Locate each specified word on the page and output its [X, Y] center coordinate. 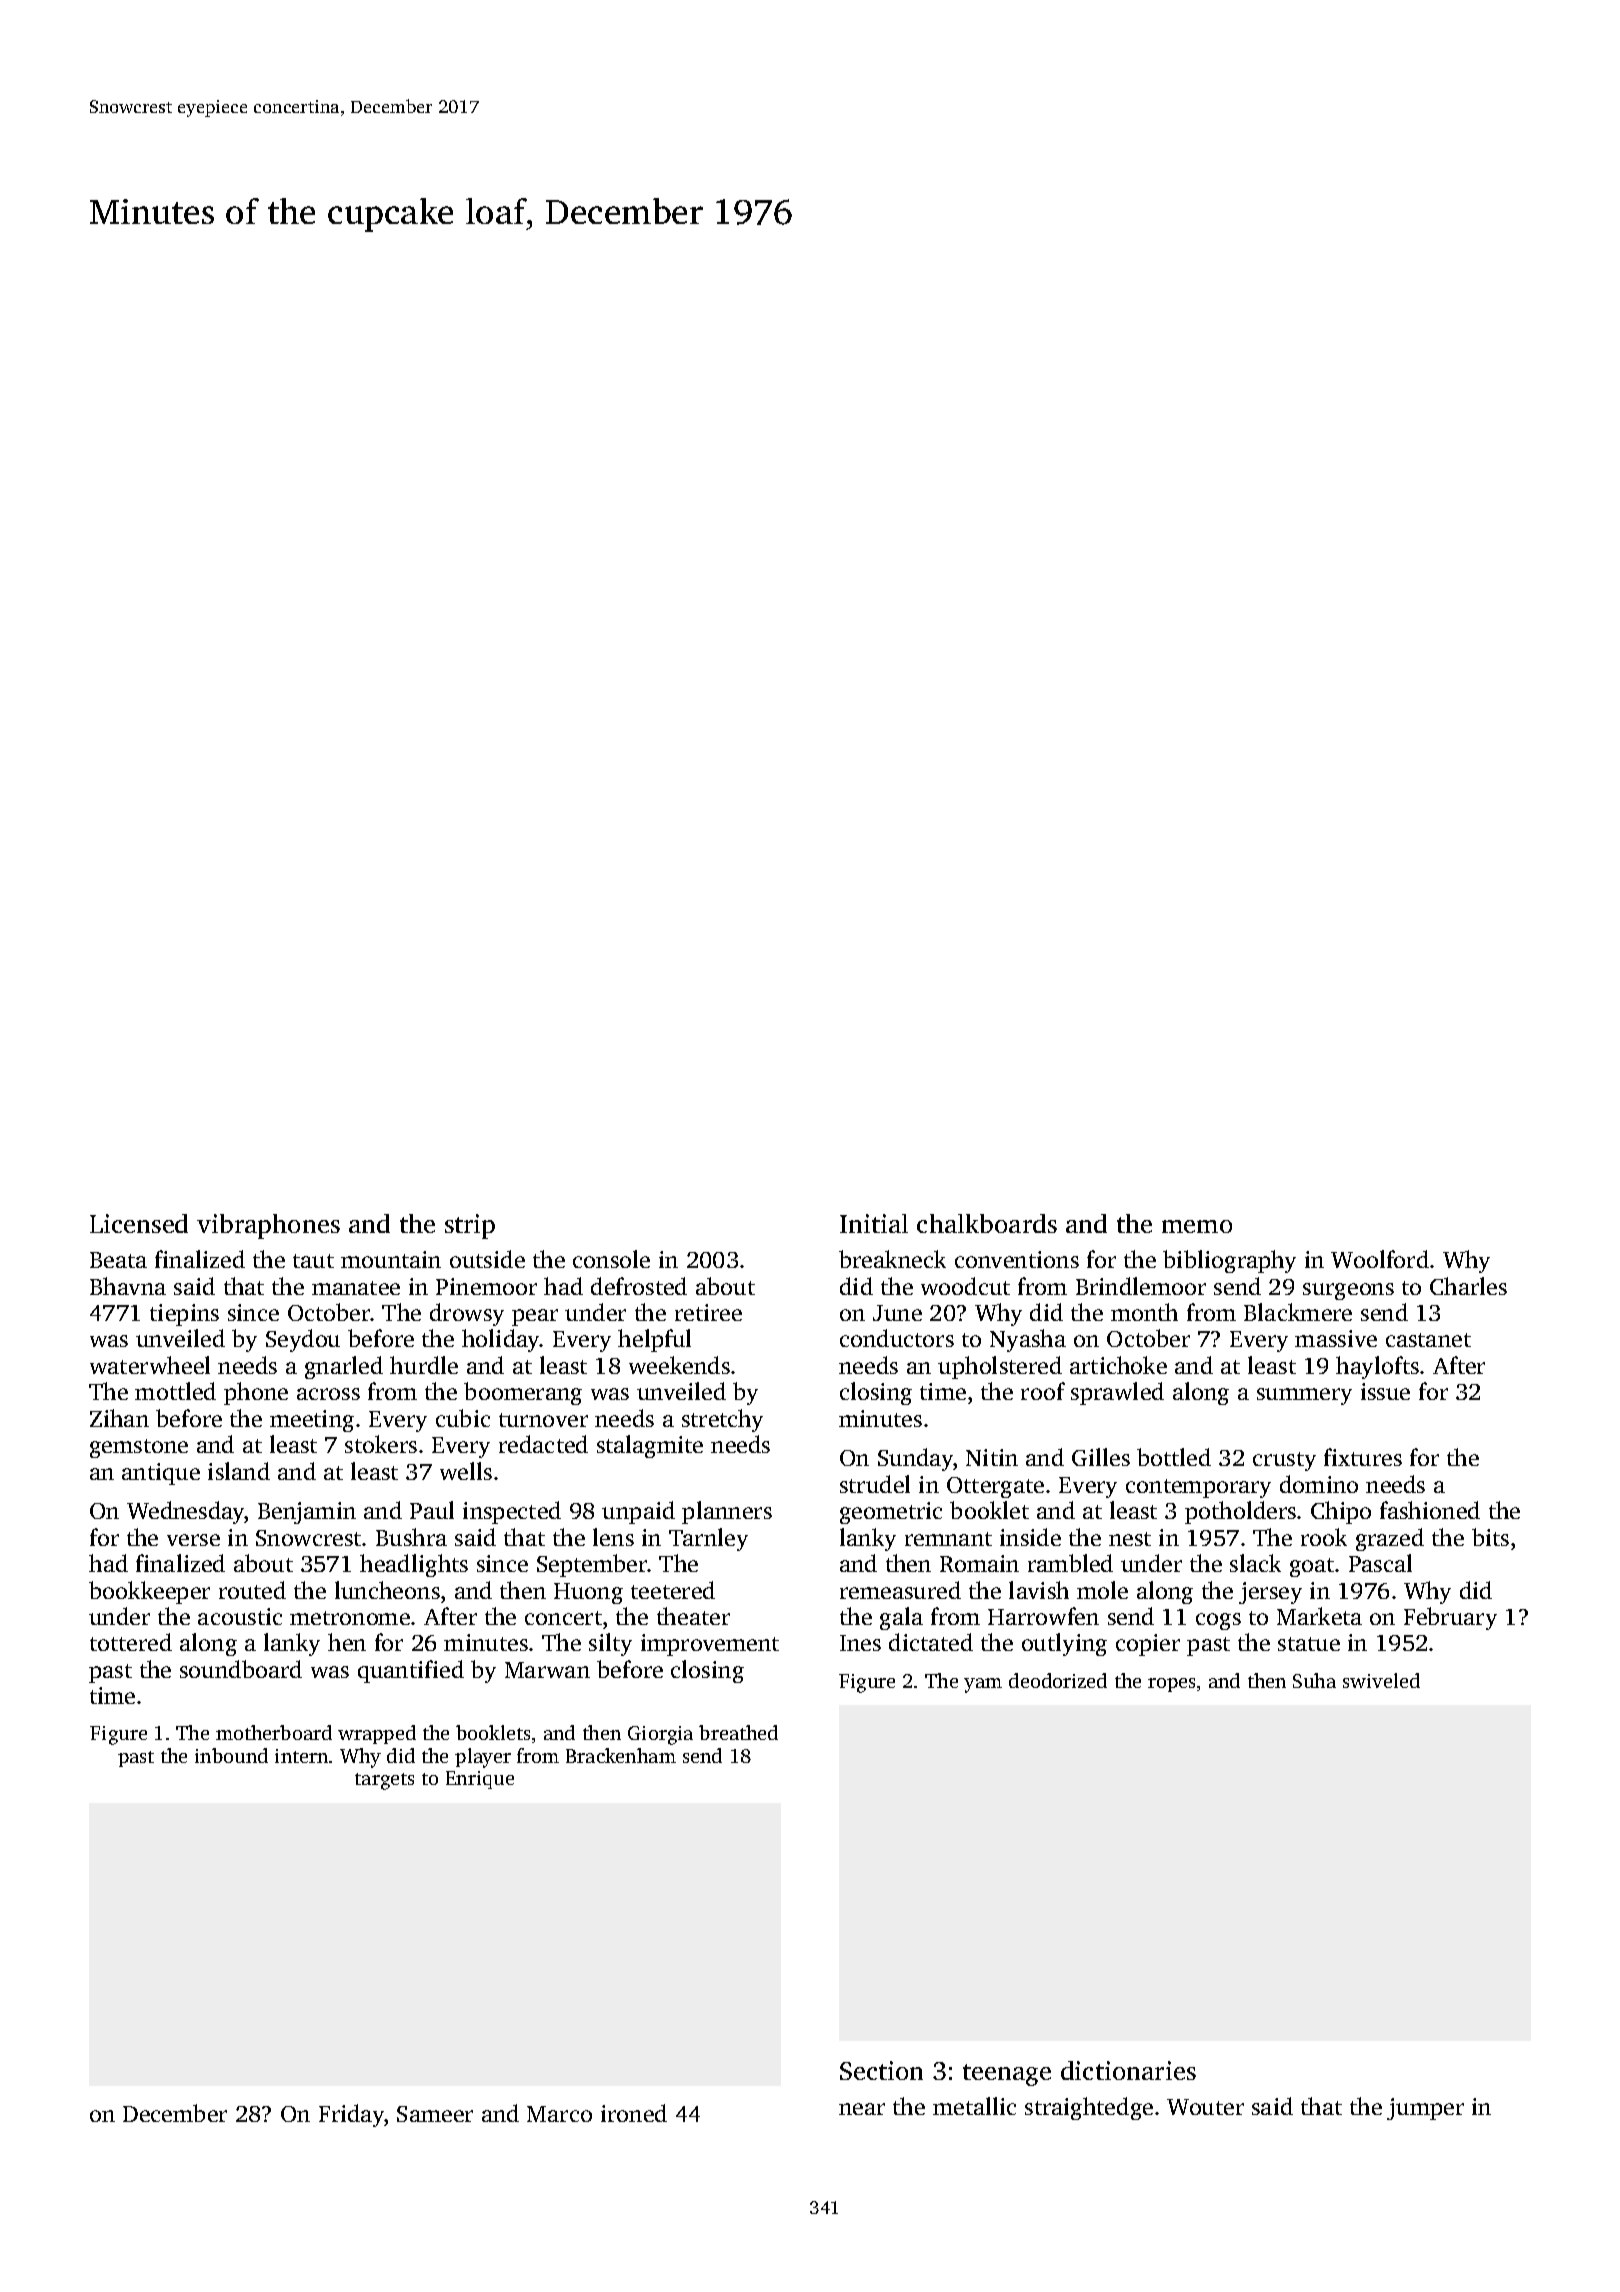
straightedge [1089, 2108]
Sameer [435, 2114]
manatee [356, 1288]
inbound [231, 1755]
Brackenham [621, 1755]
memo [1197, 1226]
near [862, 2109]
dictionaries [1128, 2070]
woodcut [965, 1286]
